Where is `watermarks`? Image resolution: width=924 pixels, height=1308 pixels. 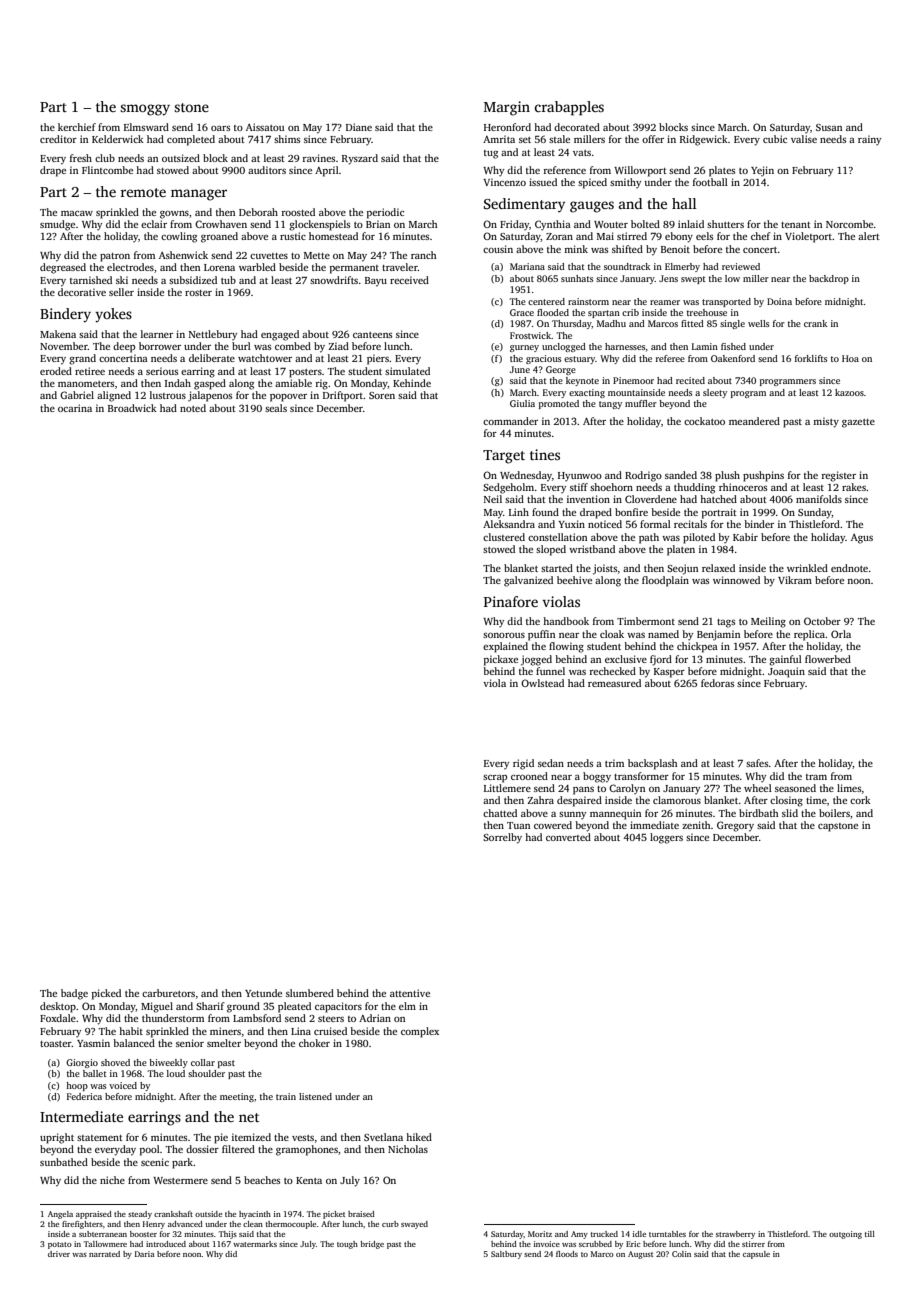
watermarks is located at coordinates (255, 1244).
